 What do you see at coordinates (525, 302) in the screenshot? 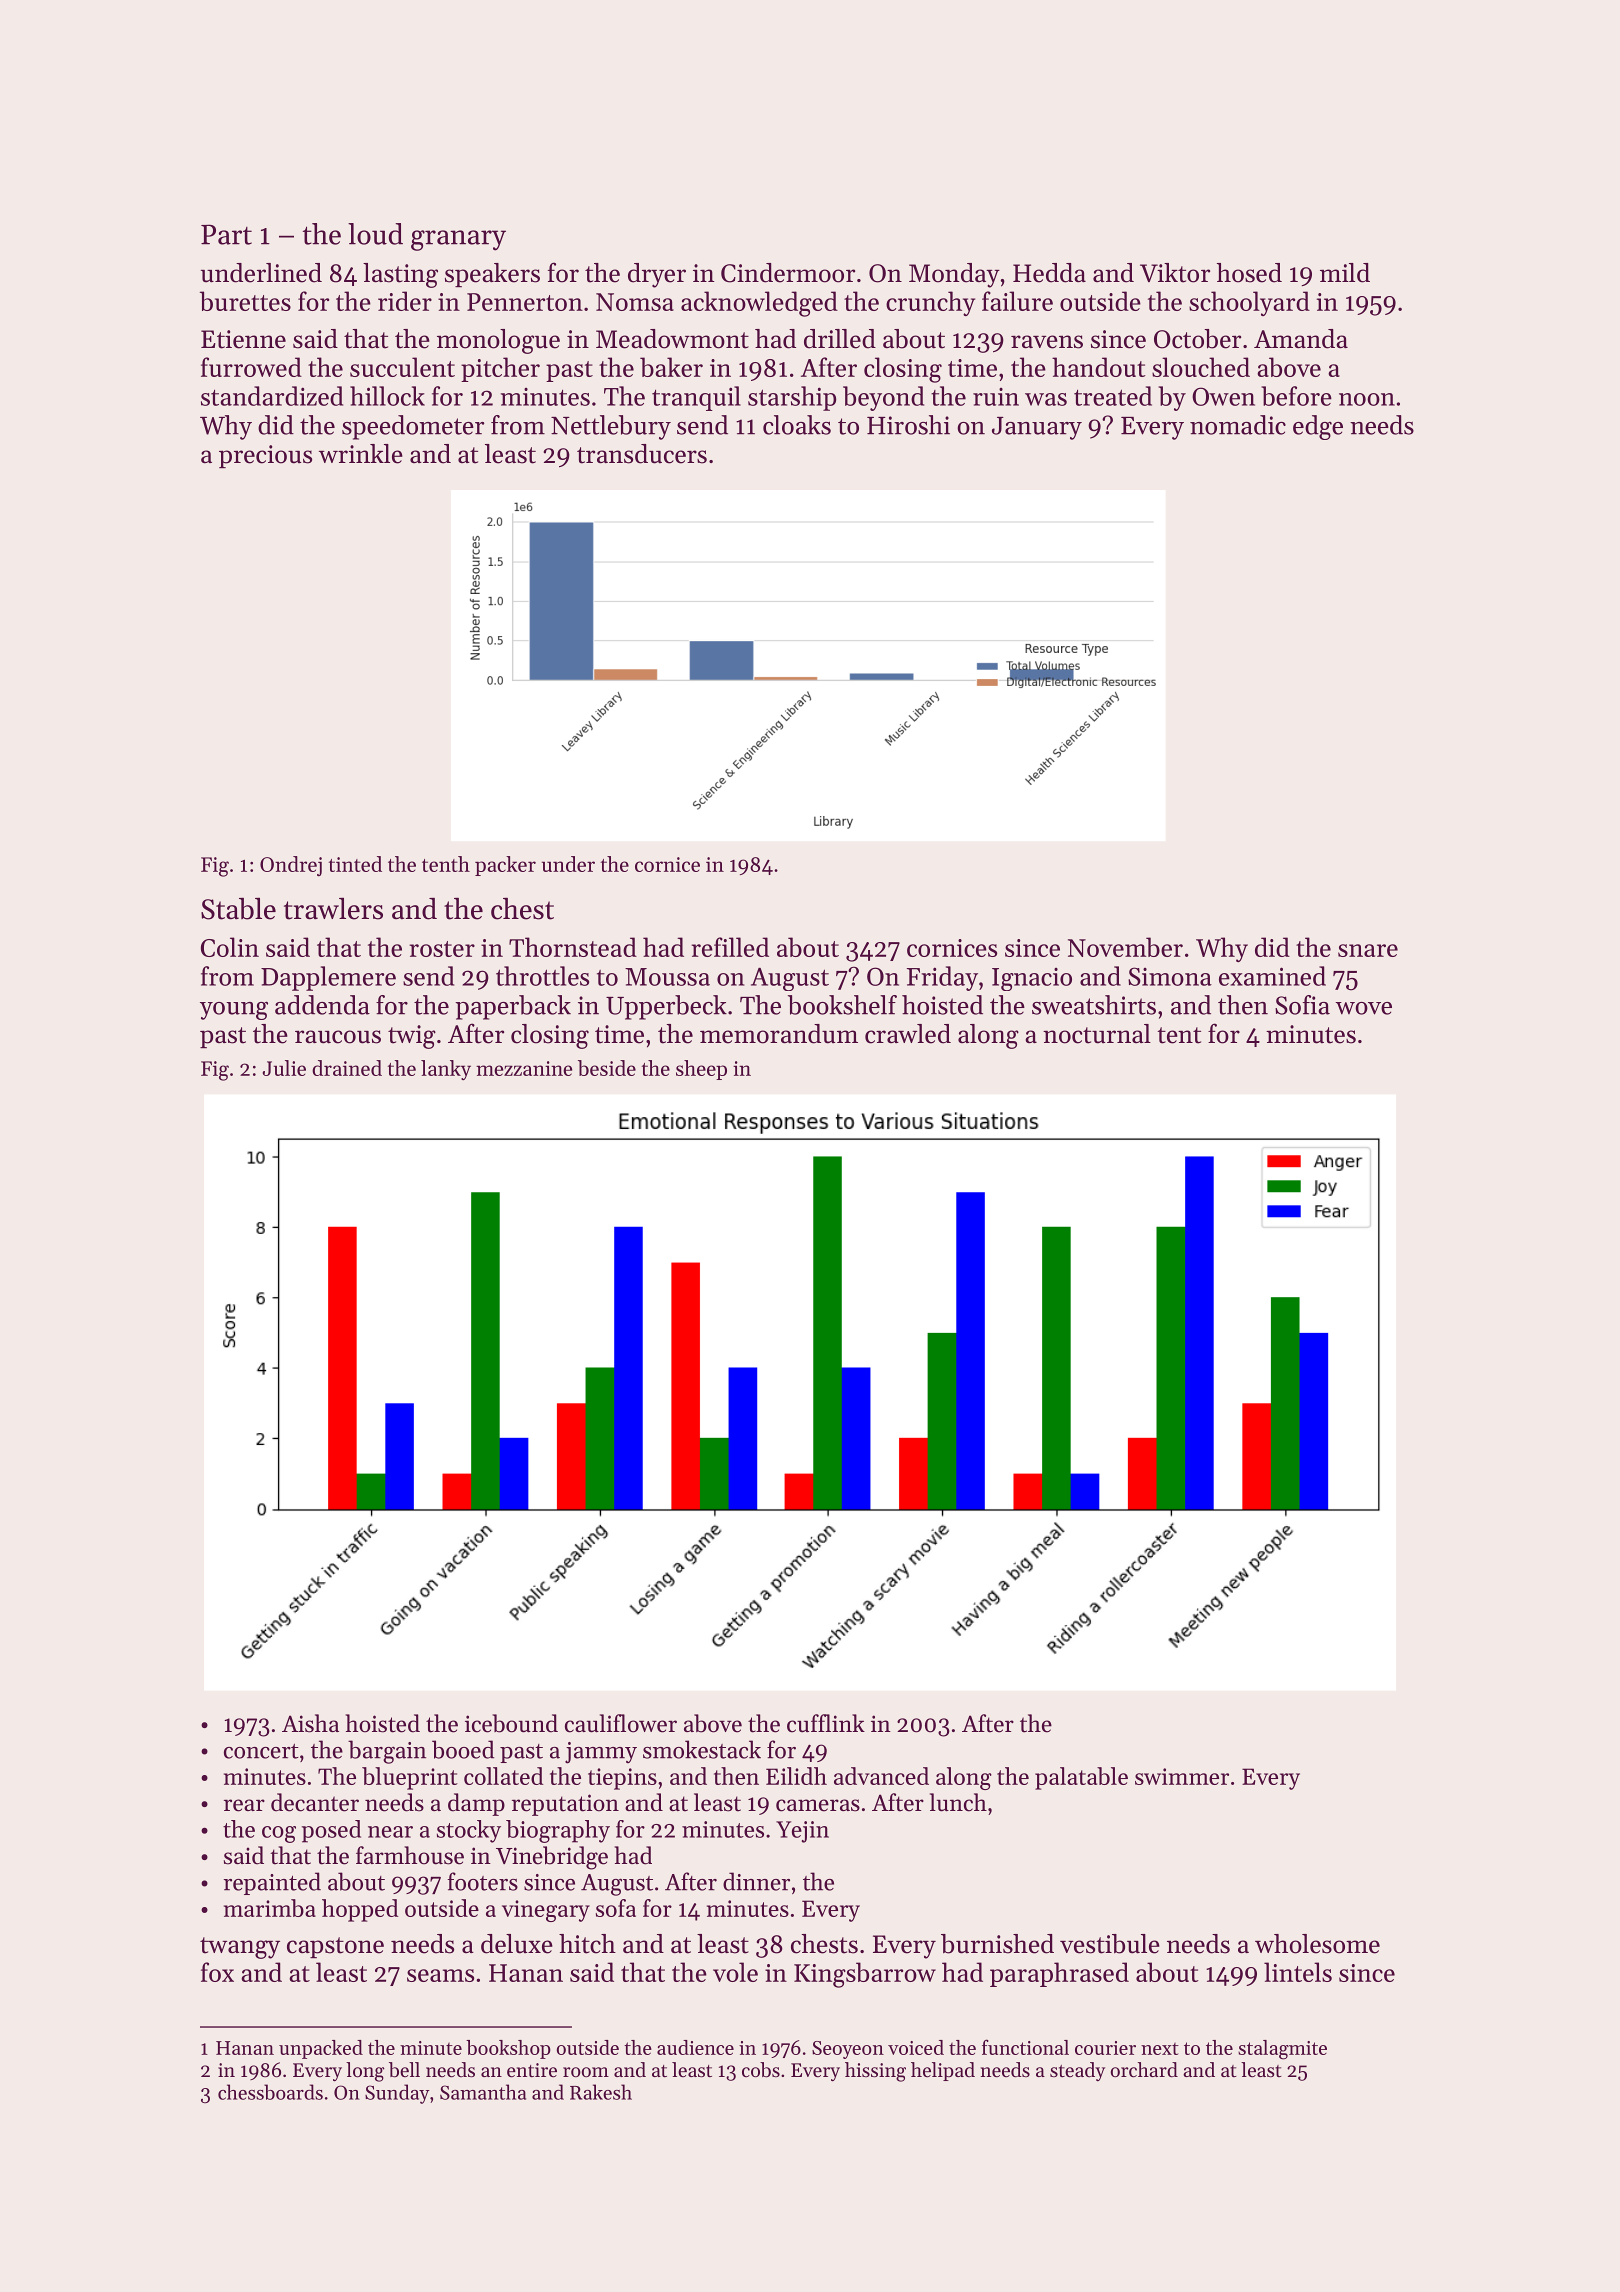
I see `Pennerton` at bounding box center [525, 302].
